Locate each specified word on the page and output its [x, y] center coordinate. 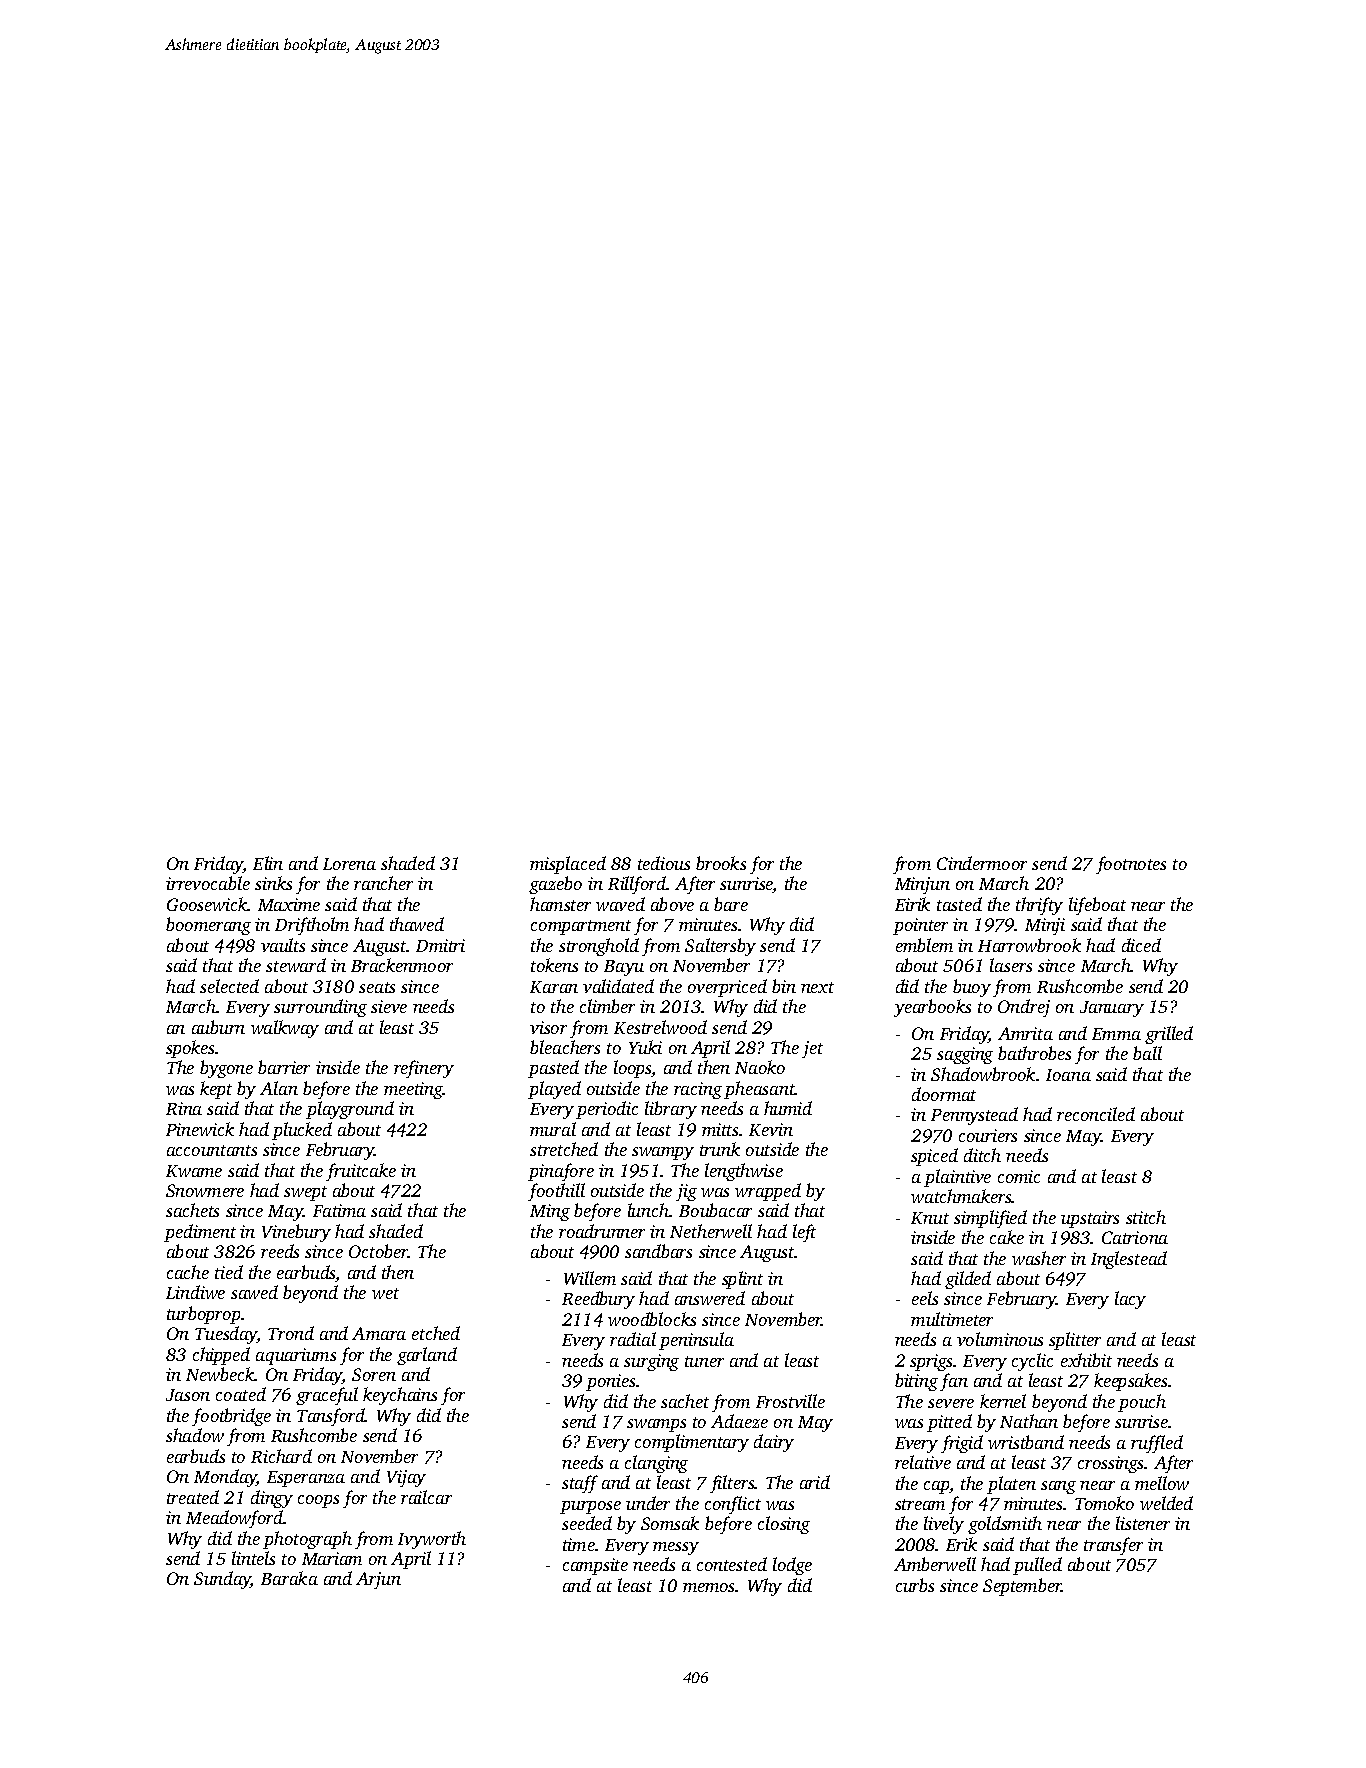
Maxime [289, 904]
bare [731, 904]
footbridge [231, 1417]
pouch [1142, 1403]
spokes [190, 1049]
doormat [944, 1094]
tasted [959, 904]
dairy [774, 1443]
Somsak [670, 1523]
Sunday [222, 1580]
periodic [607, 1110]
